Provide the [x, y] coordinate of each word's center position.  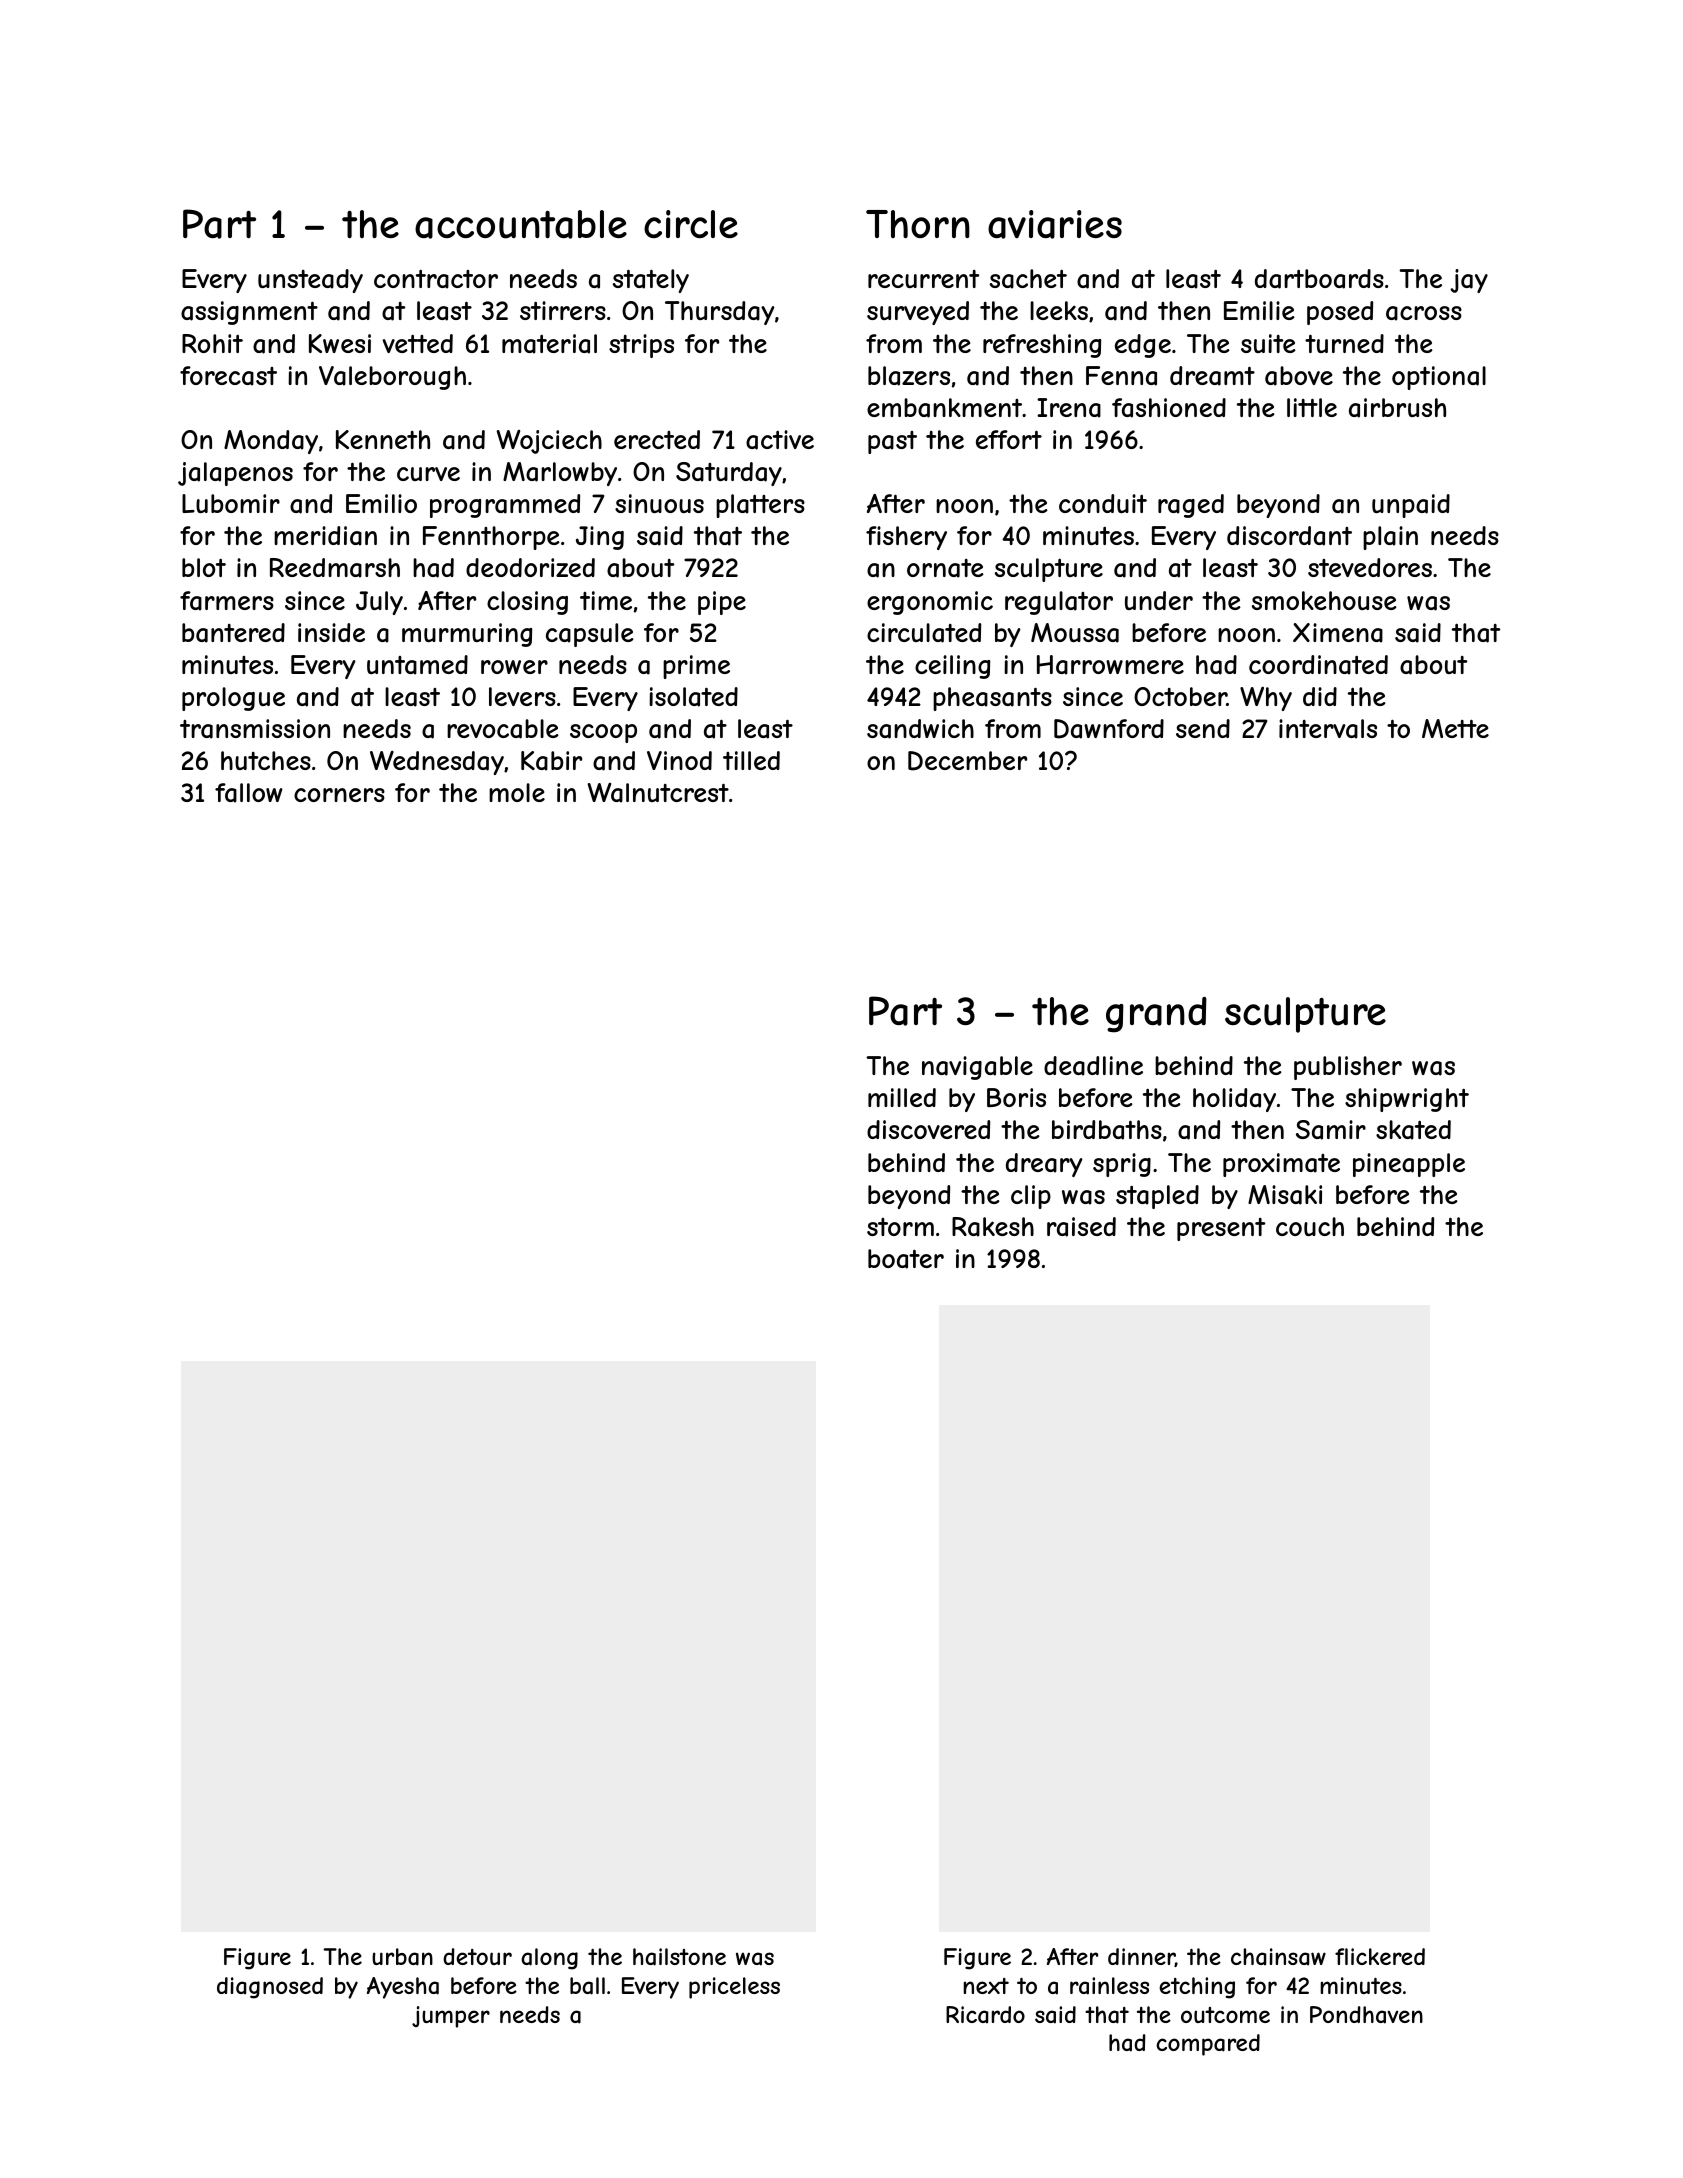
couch [1310, 1226]
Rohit [212, 343]
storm [900, 1227]
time [606, 600]
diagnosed [270, 1988]
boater [906, 1259]
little [1312, 407]
